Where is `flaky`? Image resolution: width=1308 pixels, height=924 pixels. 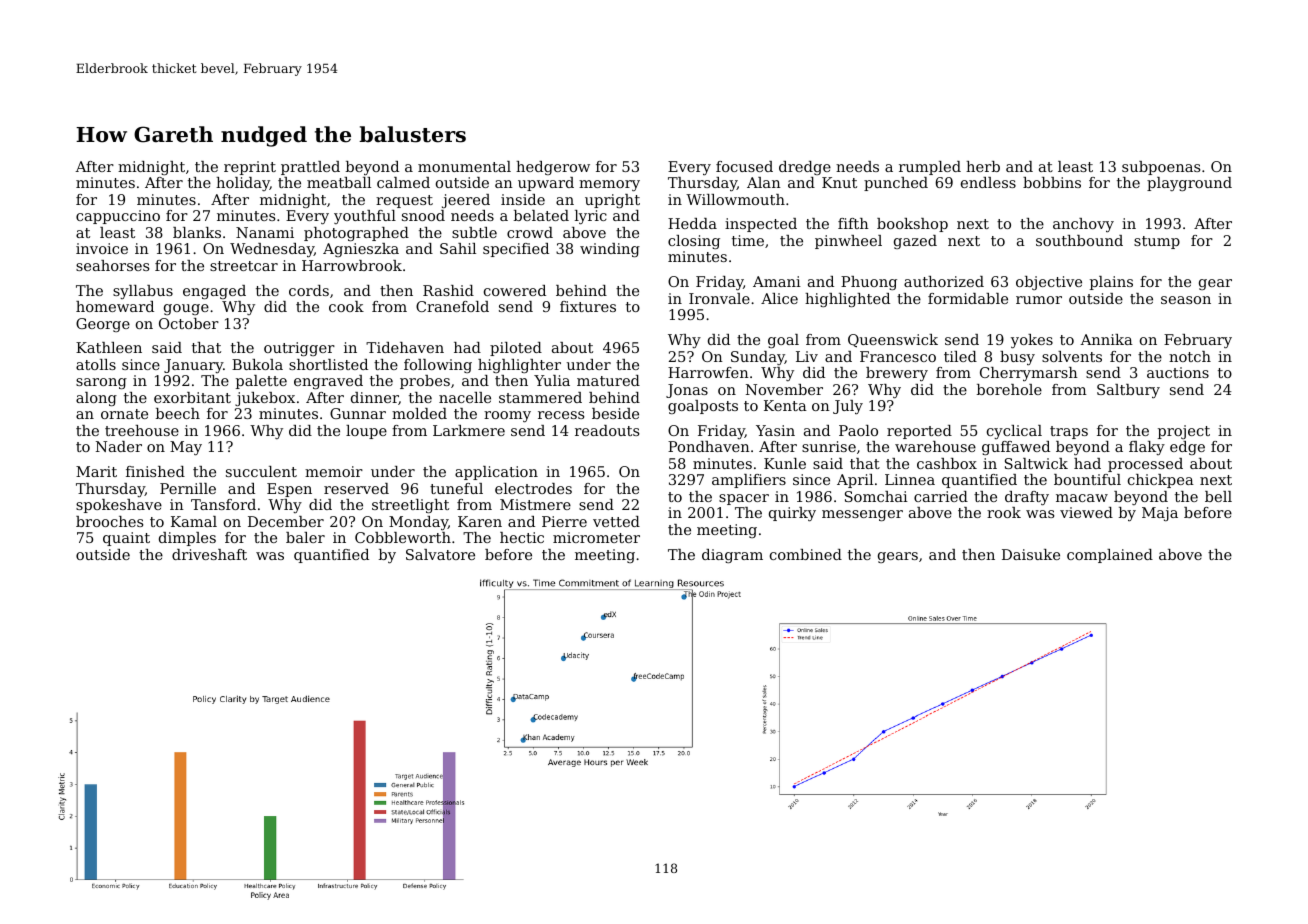 flaky is located at coordinates (1147, 448).
